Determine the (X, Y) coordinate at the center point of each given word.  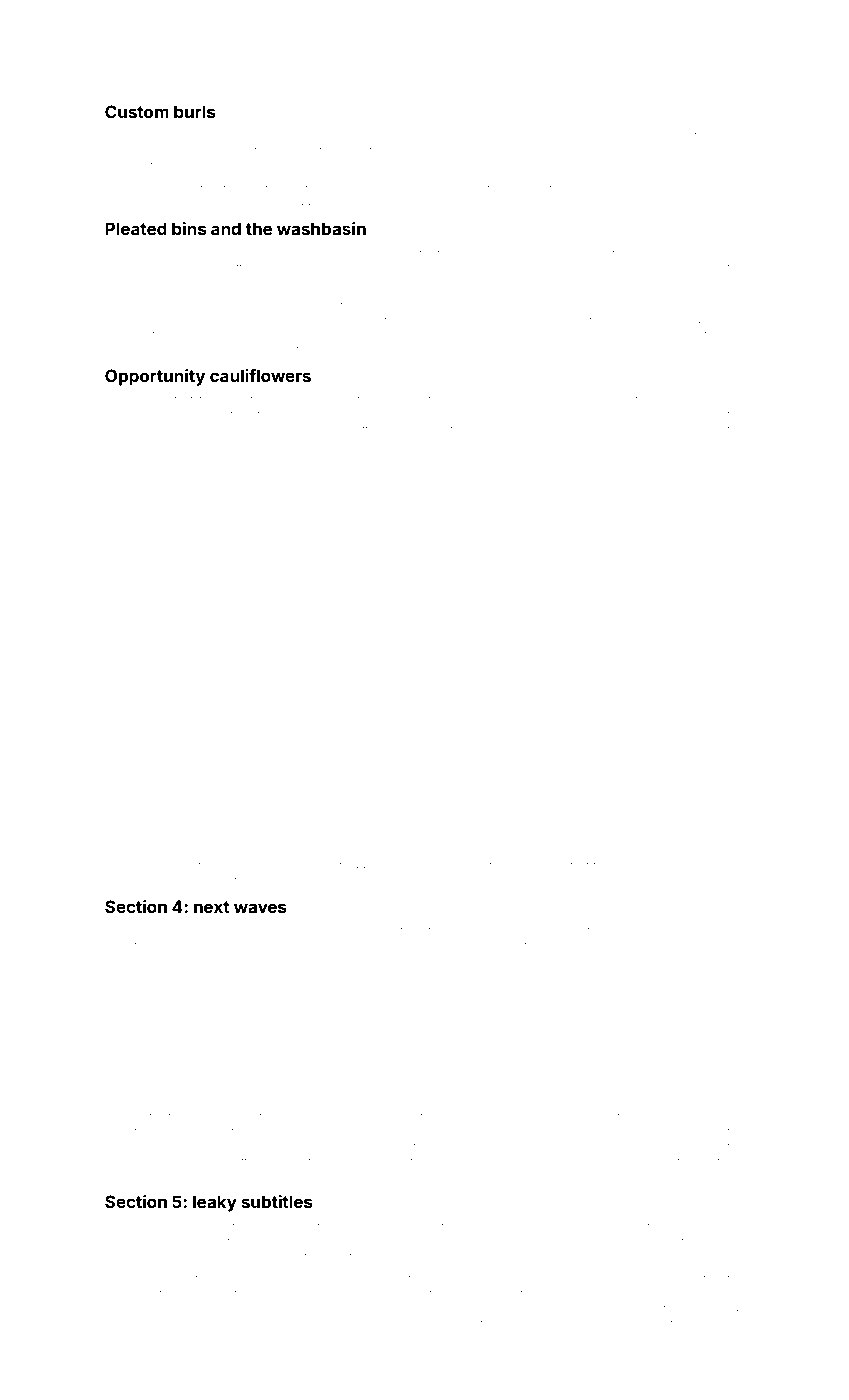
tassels (725, 136)
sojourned (399, 703)
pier (253, 1324)
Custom (137, 111)
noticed (147, 881)
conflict (725, 930)
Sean (530, 135)
